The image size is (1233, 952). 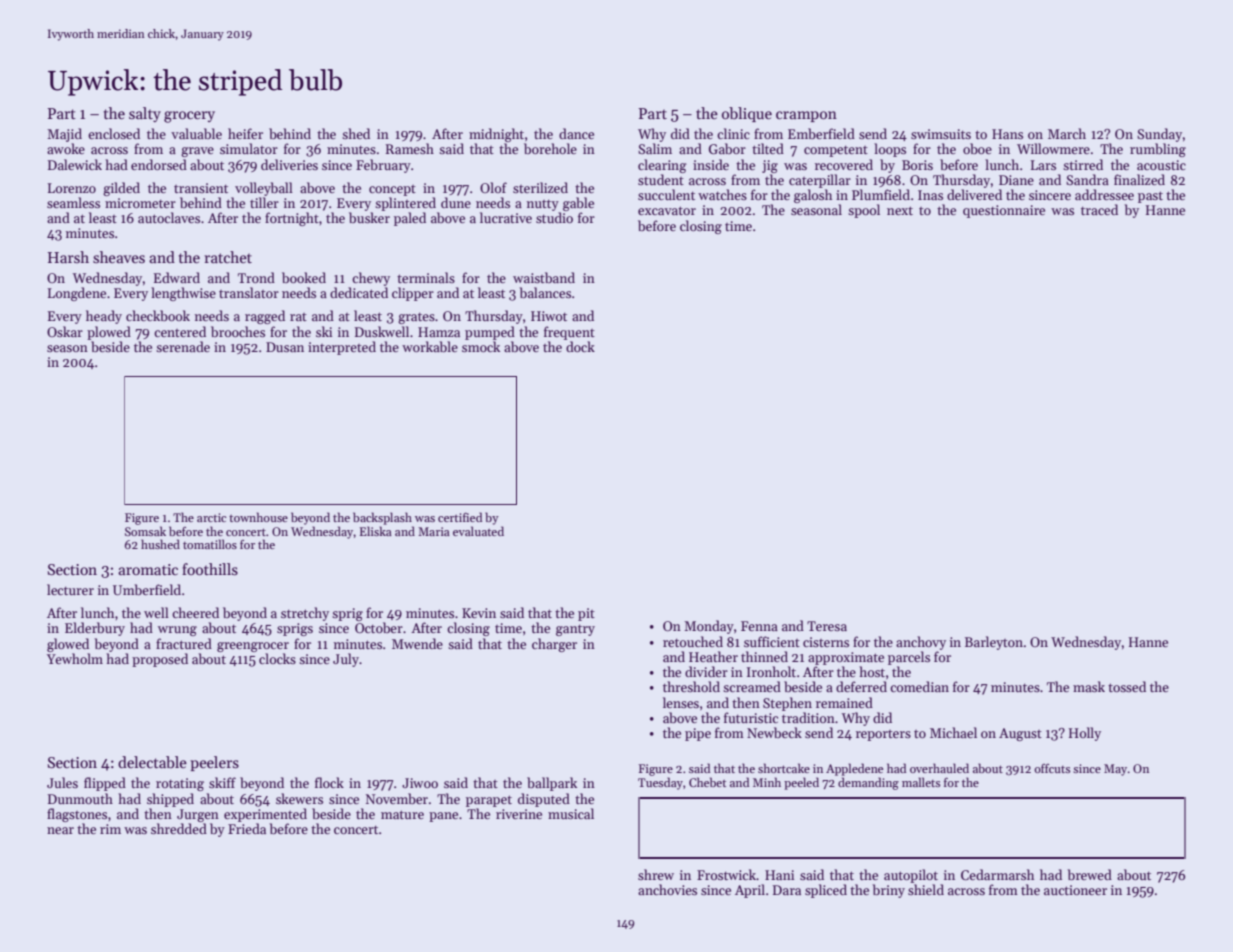 I want to click on tossed, so click(x=1127, y=686).
